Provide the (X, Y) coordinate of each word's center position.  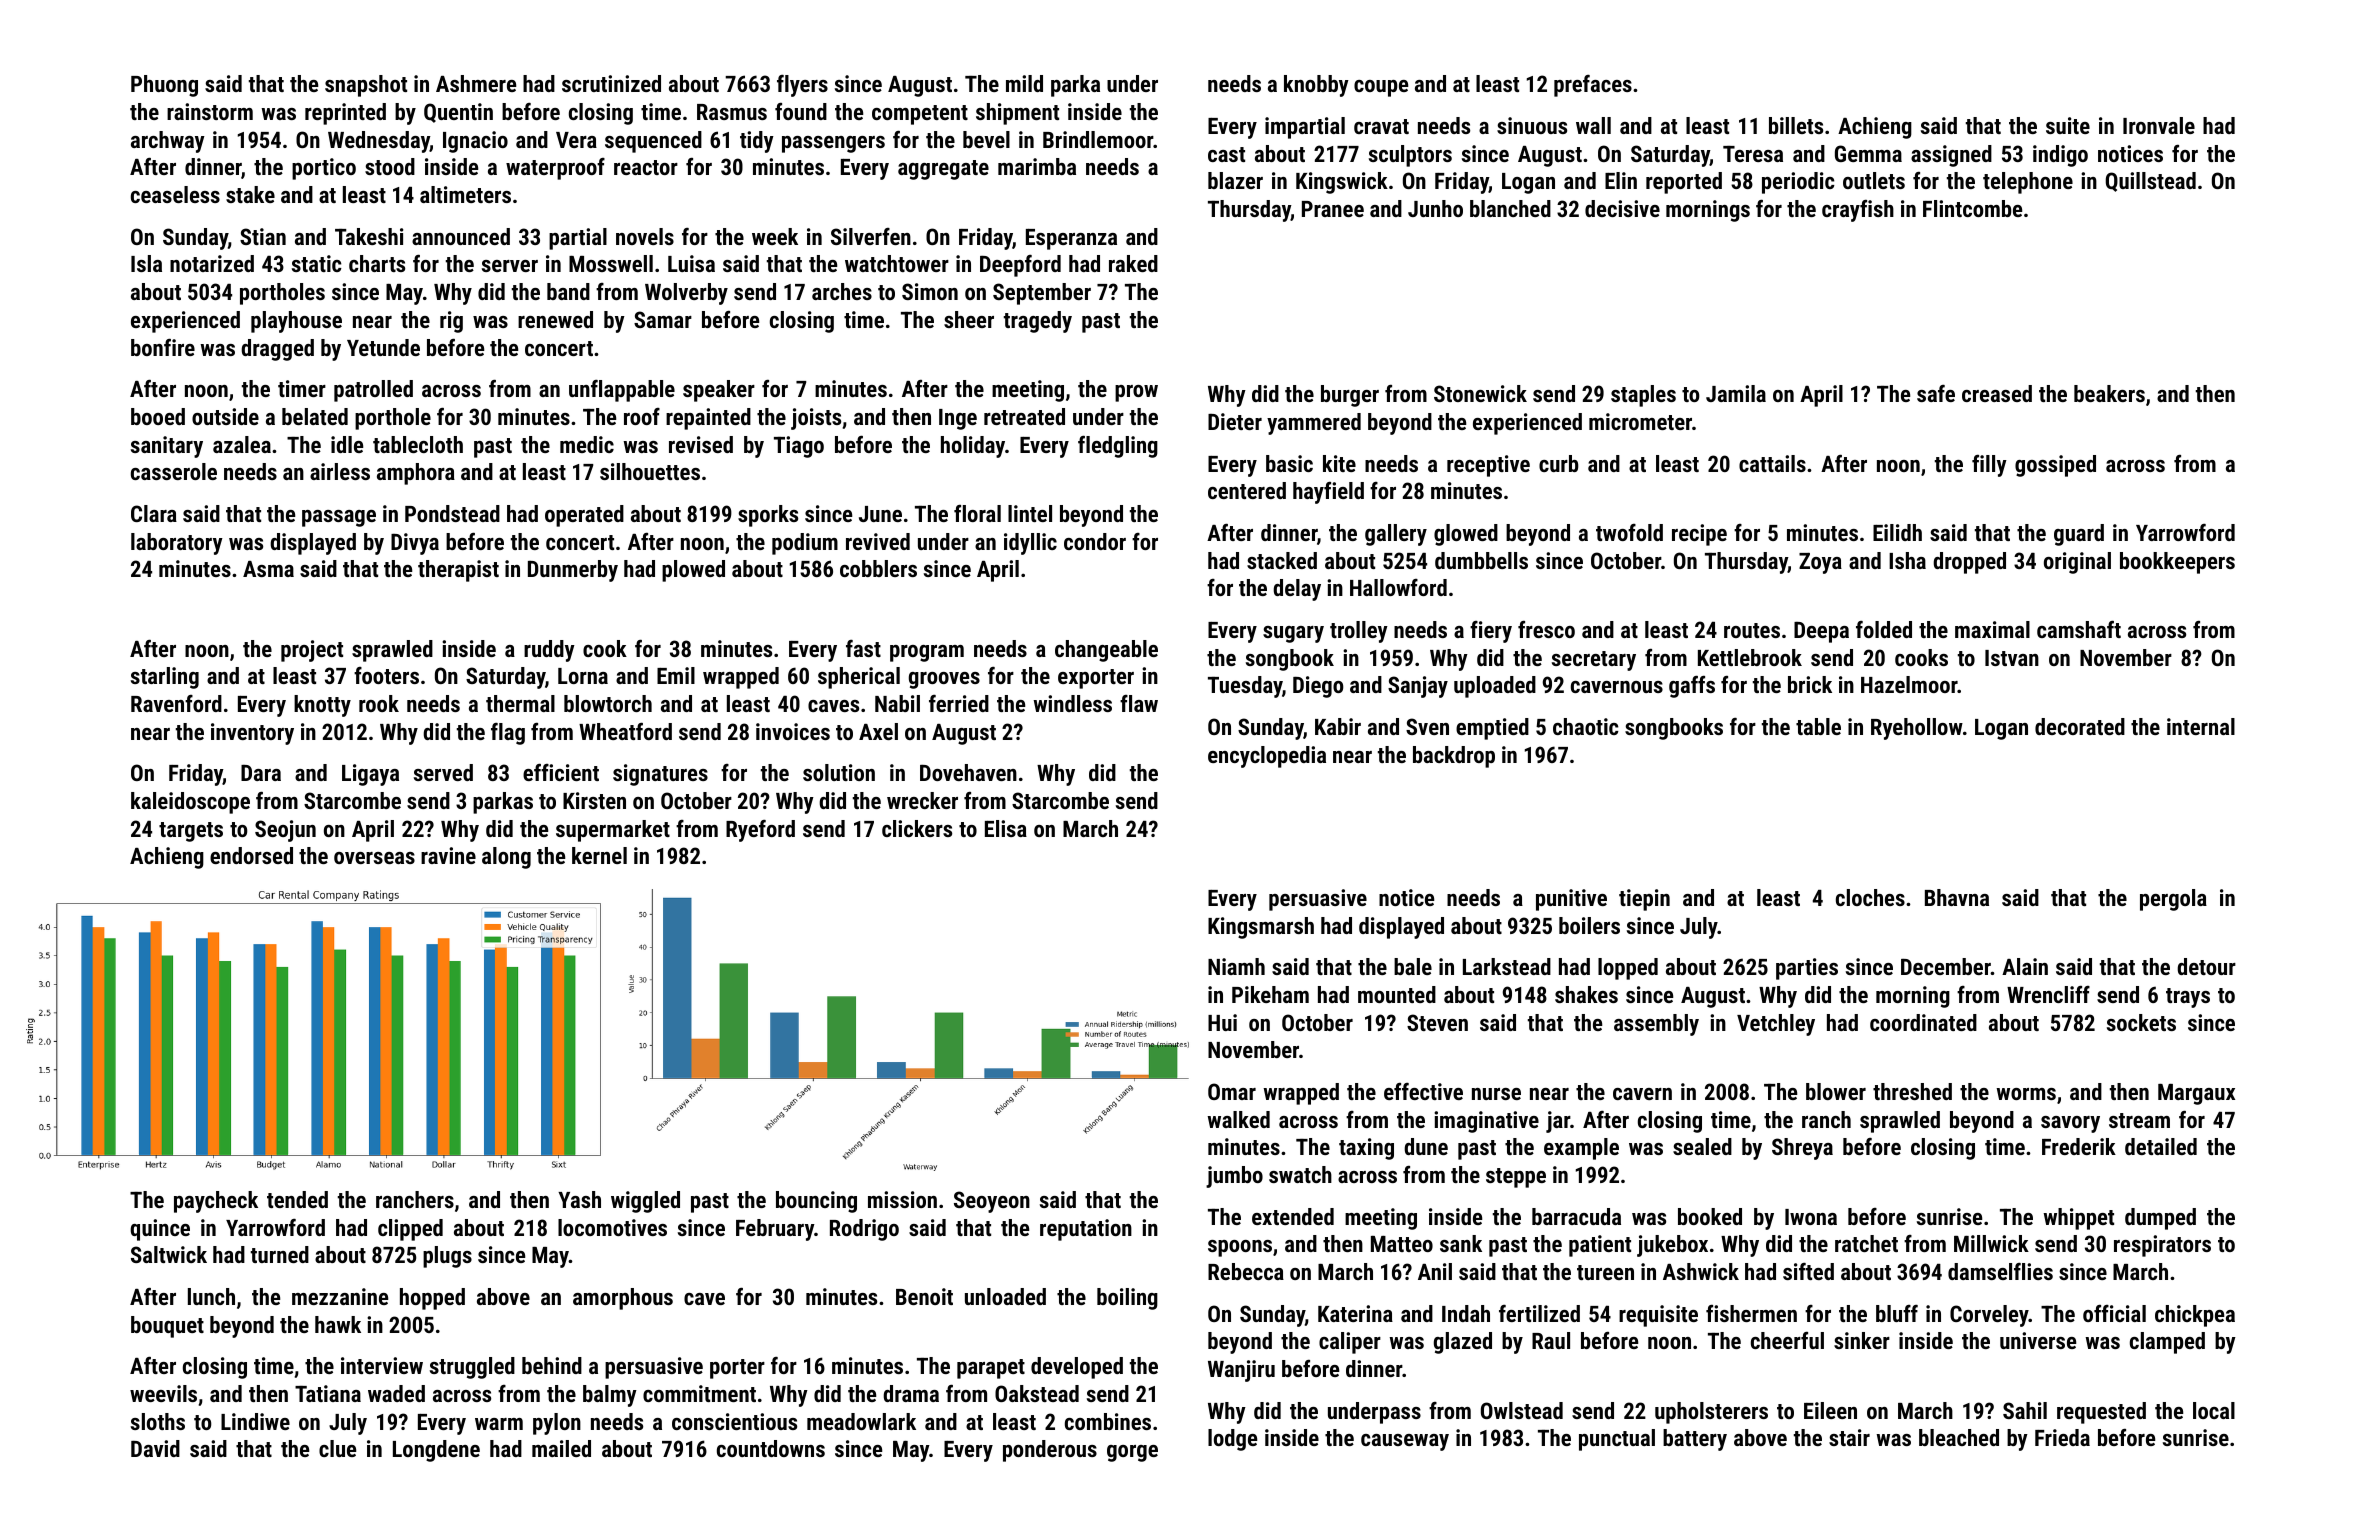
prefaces (1593, 86)
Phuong (164, 86)
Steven (1437, 1022)
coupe (1381, 88)
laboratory (177, 544)
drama (911, 1393)
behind (552, 1365)
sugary (1293, 634)
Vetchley (1776, 1025)
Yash (579, 1199)
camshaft (2079, 629)
